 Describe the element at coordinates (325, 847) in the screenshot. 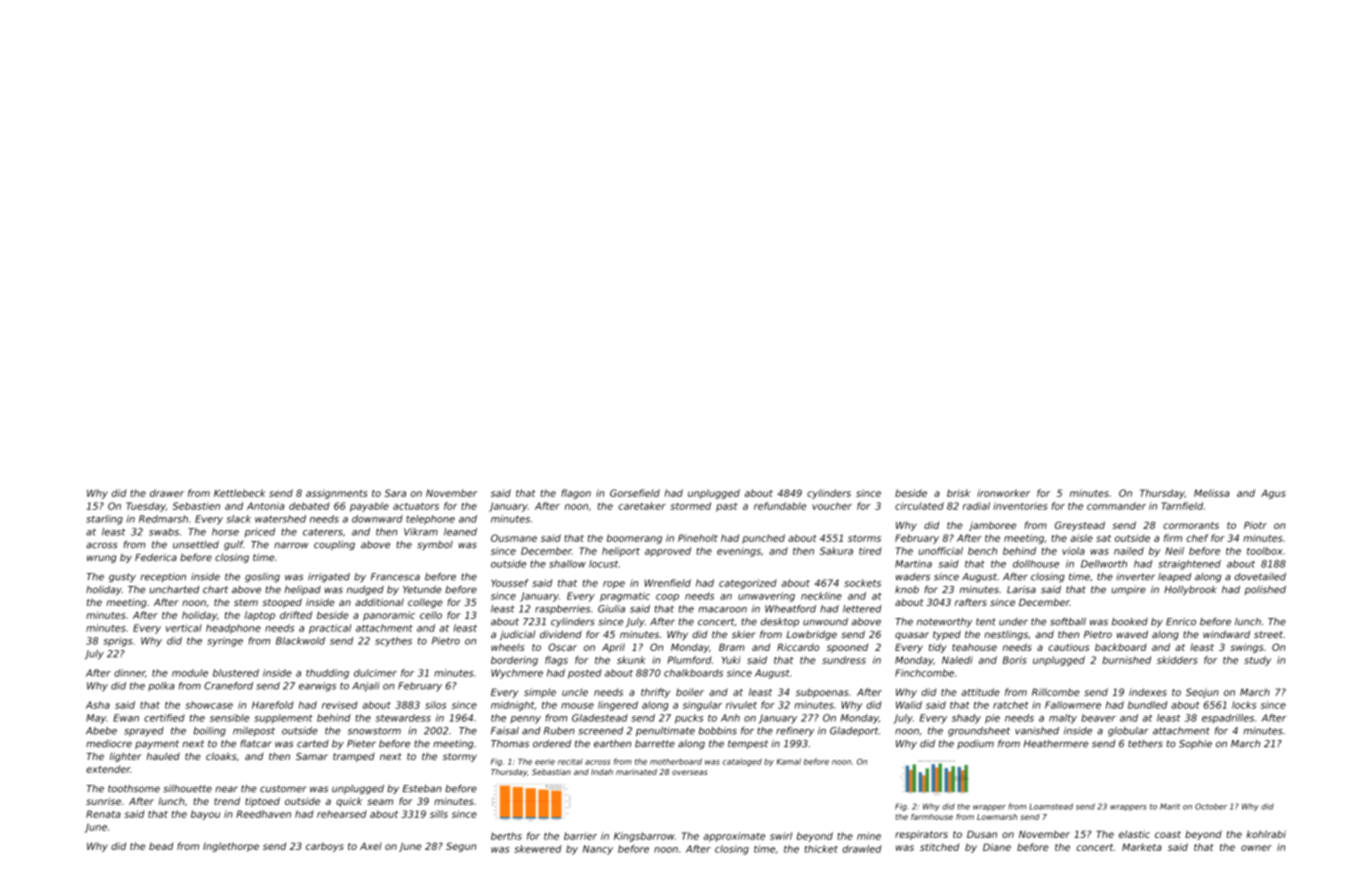

I see `carboys` at that location.
